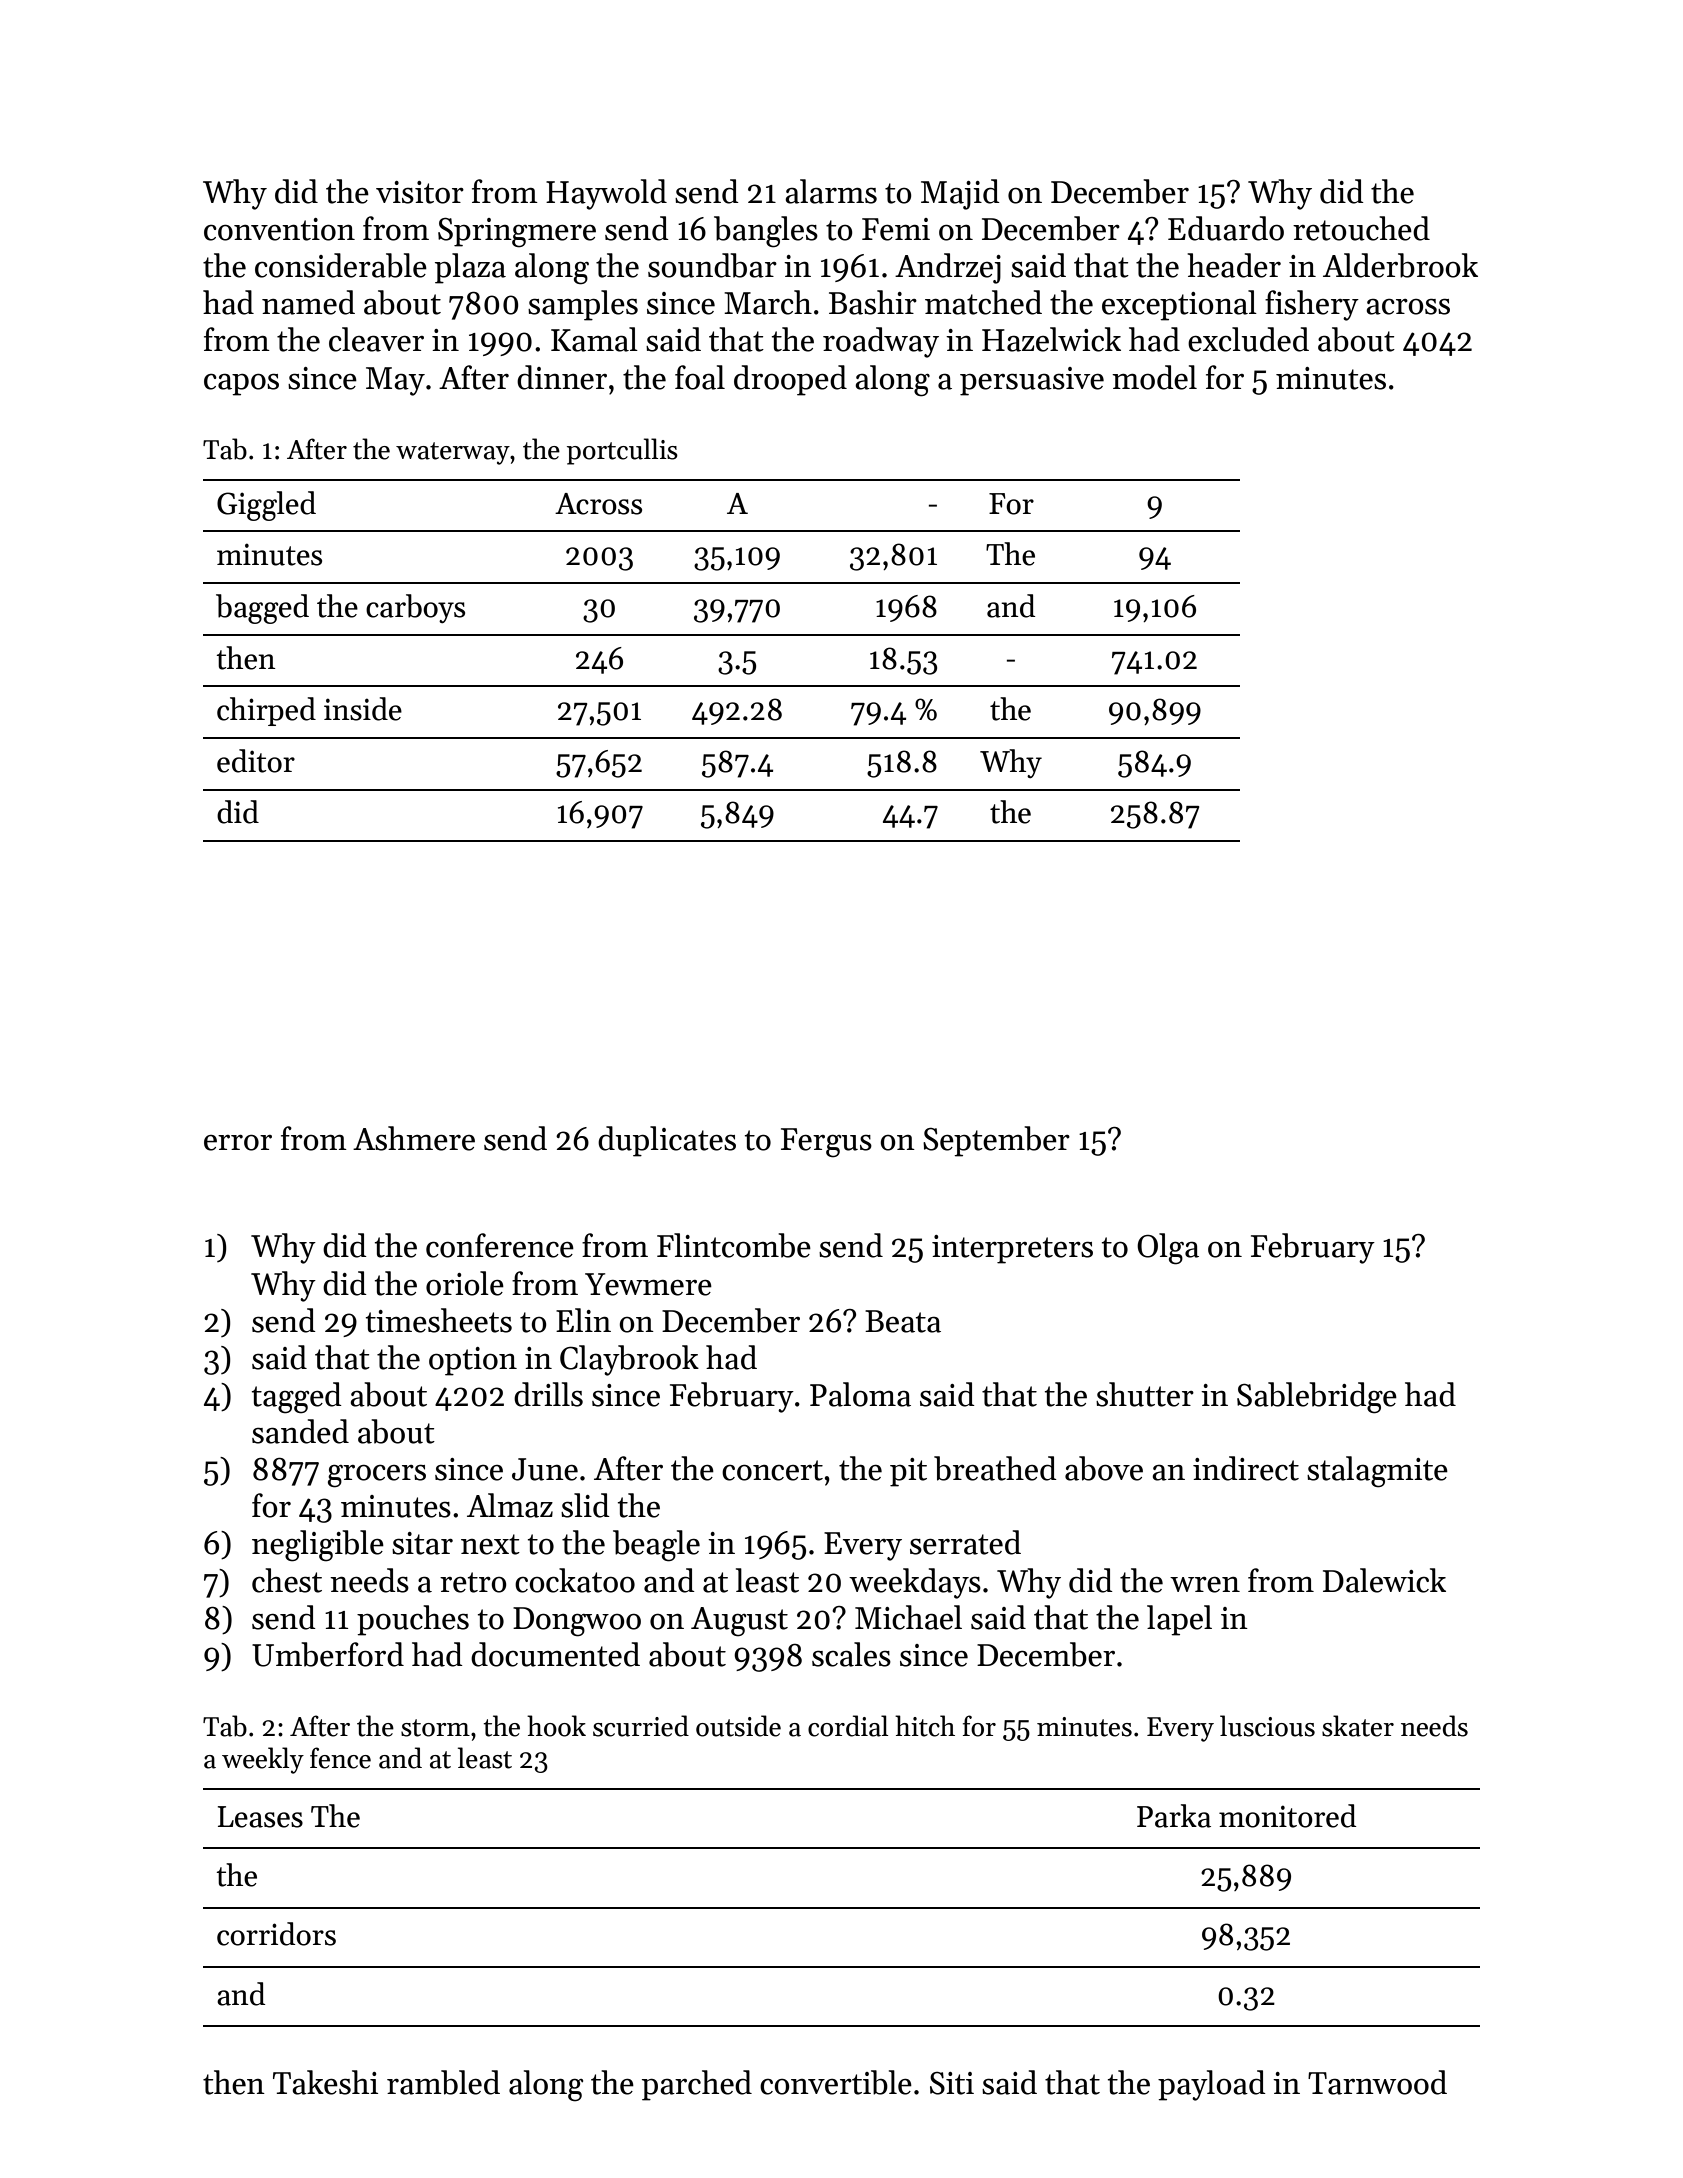 The height and width of the screenshot is (2178, 1683). I want to click on retouched, so click(1361, 228).
